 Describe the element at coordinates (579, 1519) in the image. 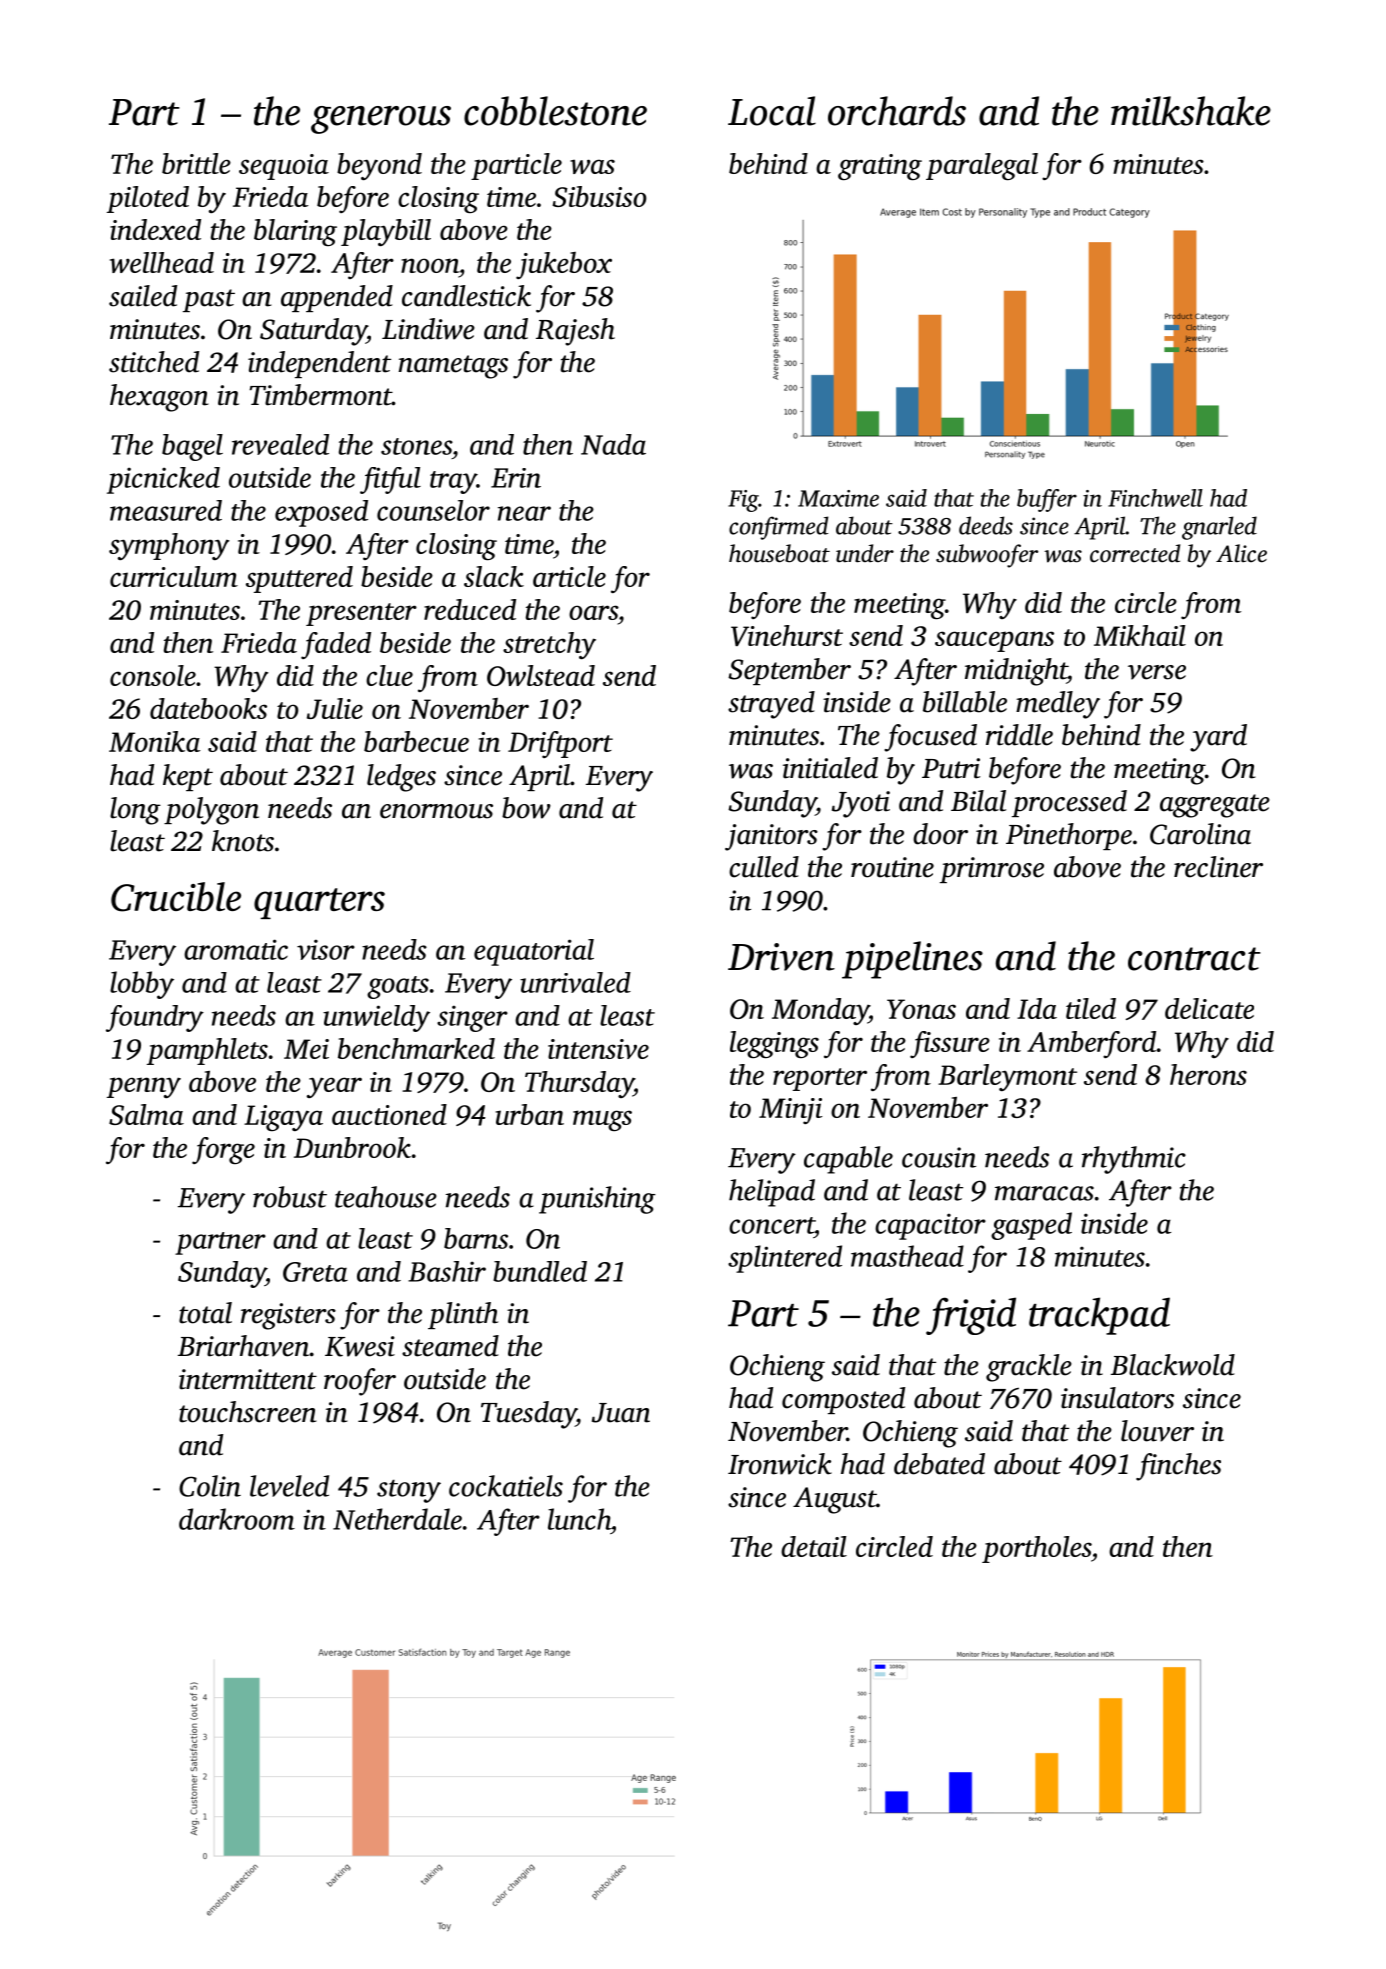

I see `lunch` at that location.
